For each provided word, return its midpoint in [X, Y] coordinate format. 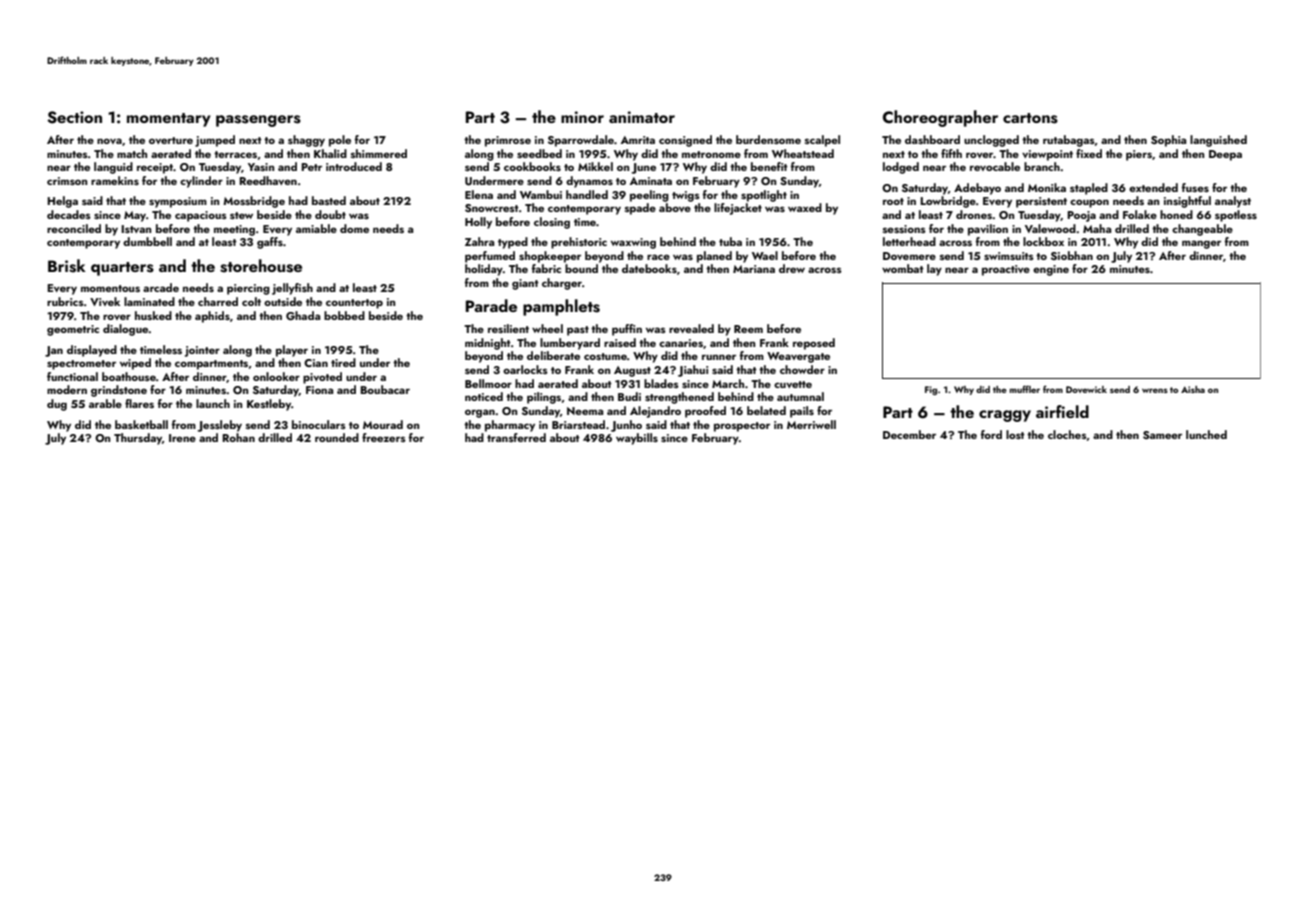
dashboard [932, 139]
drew [792, 268]
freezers [384, 437]
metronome [711, 154]
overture [171, 140]
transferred [516, 437]
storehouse [261, 266]
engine [1051, 270]
